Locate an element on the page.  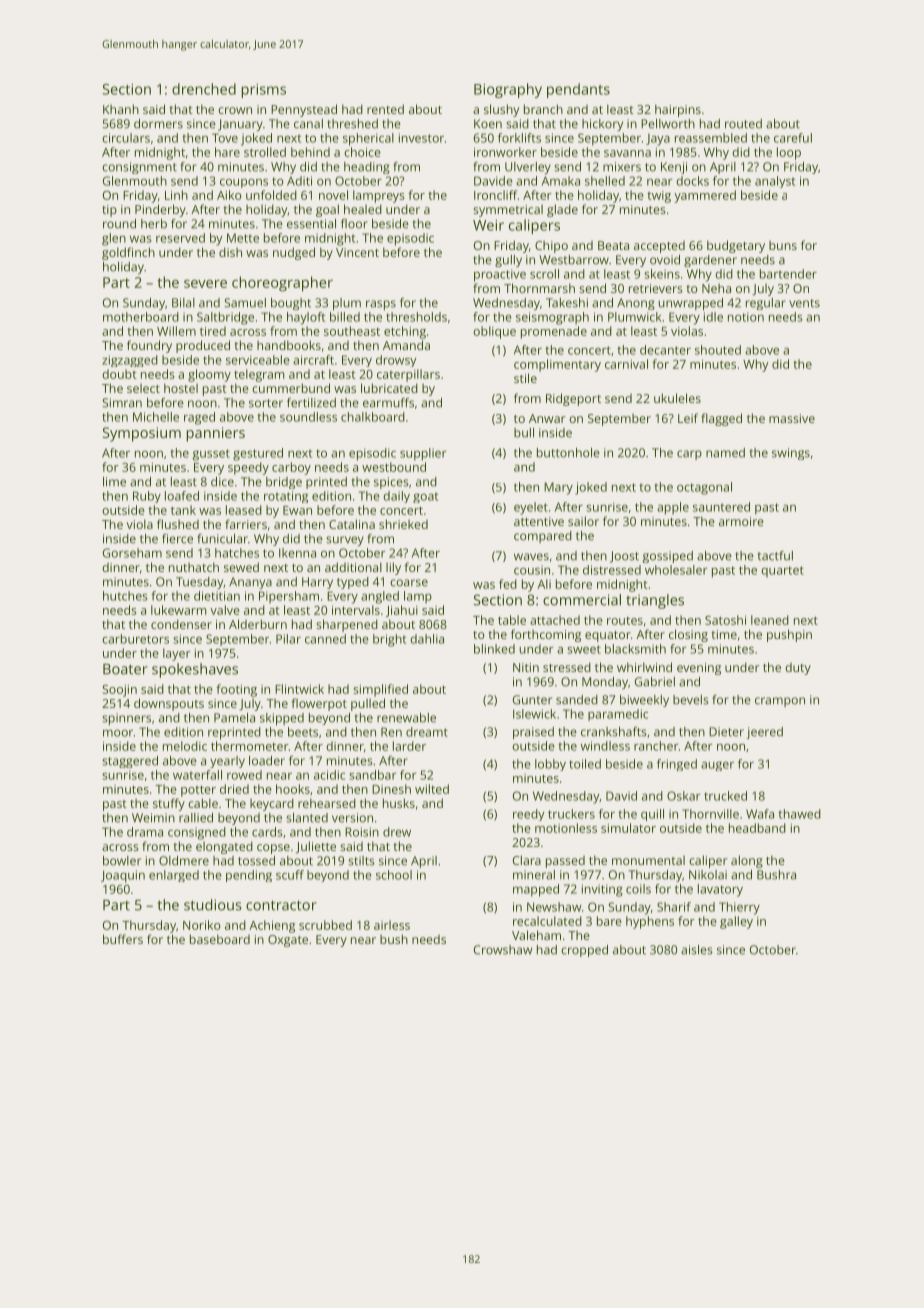
thermometer is located at coordinates (250, 746).
